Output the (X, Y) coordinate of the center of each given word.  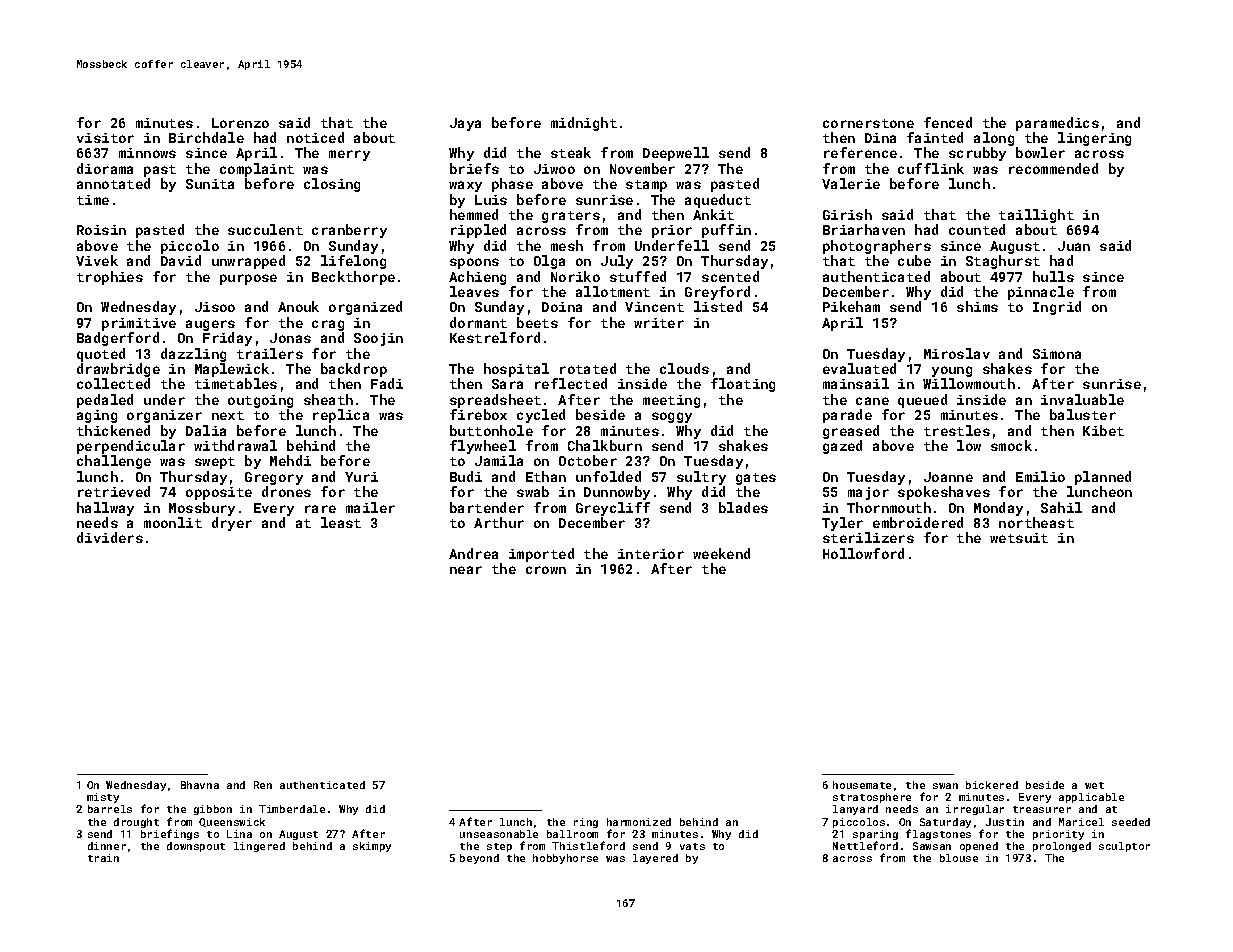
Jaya (465, 124)
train (103, 858)
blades (743, 507)
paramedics (1057, 124)
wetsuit (1019, 538)
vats (692, 846)
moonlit (173, 522)
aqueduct (718, 201)
